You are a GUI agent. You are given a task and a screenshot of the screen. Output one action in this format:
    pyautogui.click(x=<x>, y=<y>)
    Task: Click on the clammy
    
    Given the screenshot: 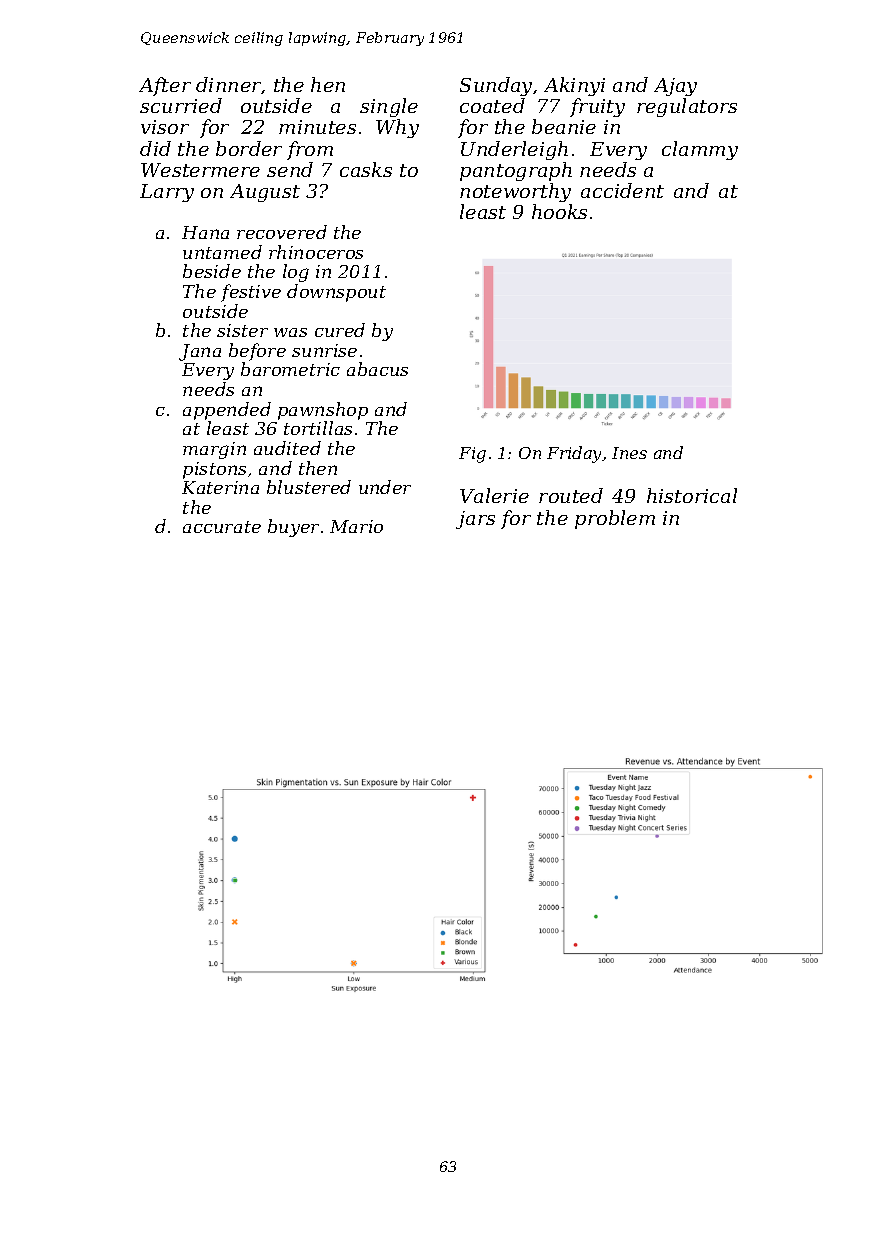 What is the action you would take?
    pyautogui.click(x=700, y=150)
